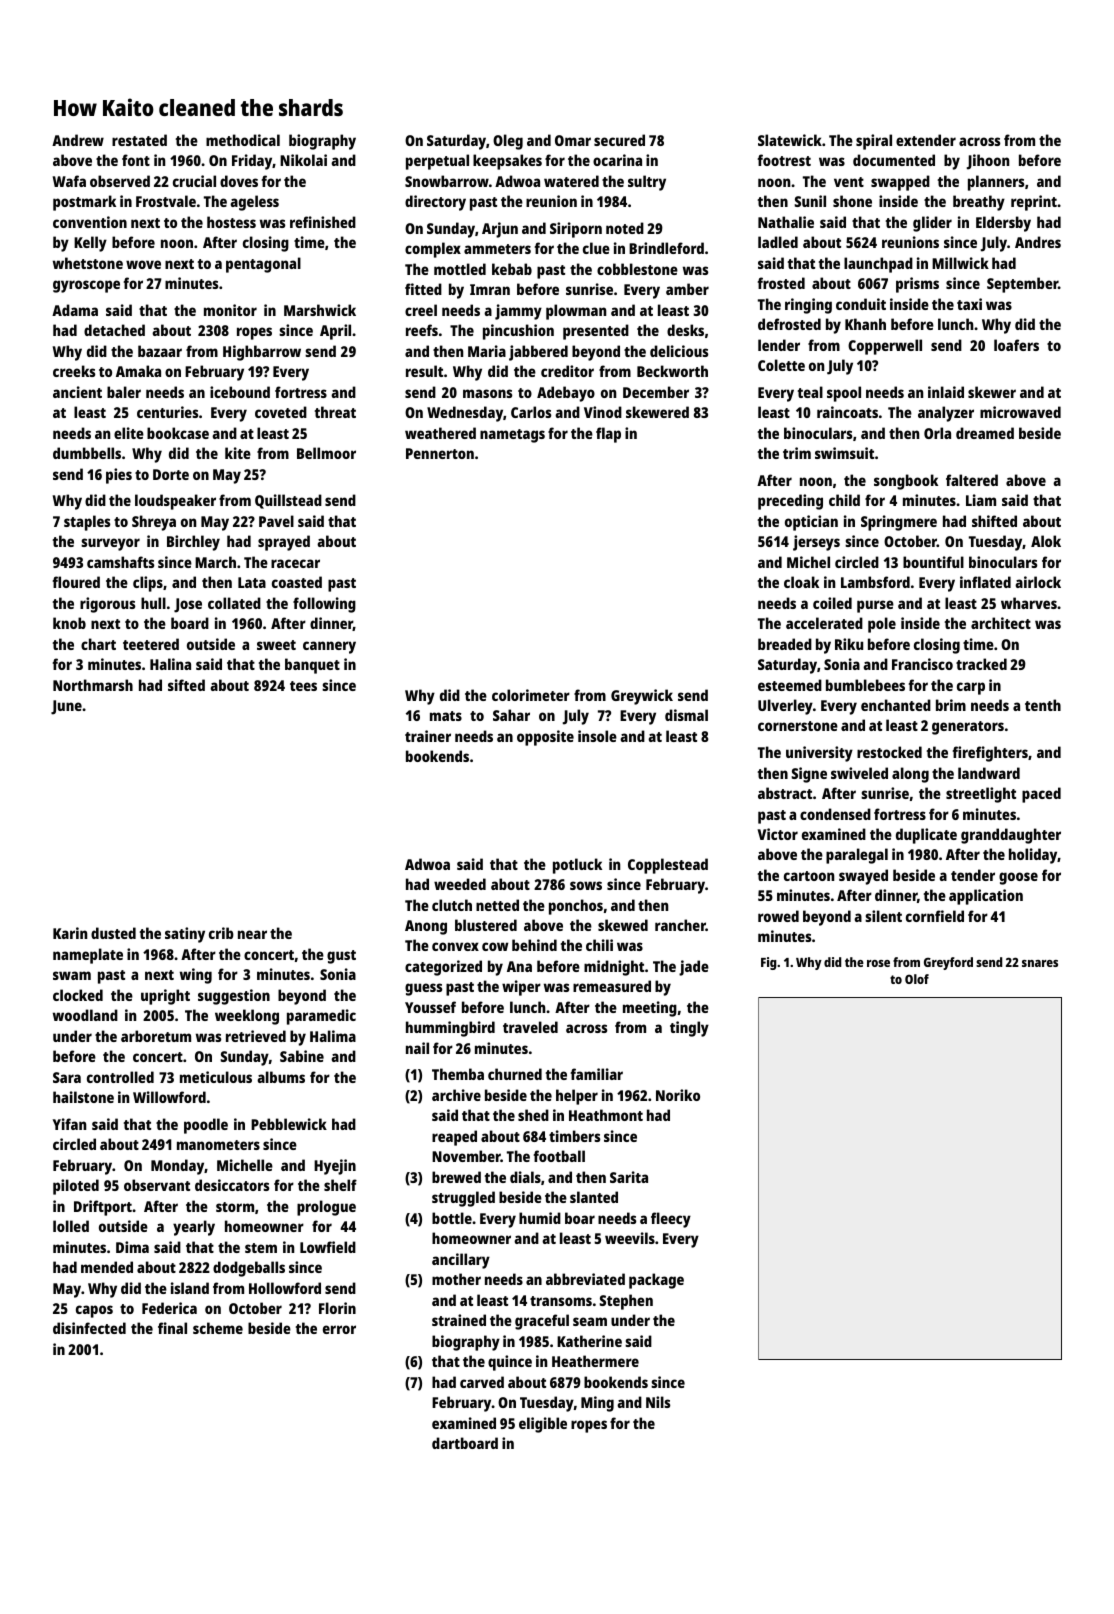  I want to click on clocked, so click(78, 995).
